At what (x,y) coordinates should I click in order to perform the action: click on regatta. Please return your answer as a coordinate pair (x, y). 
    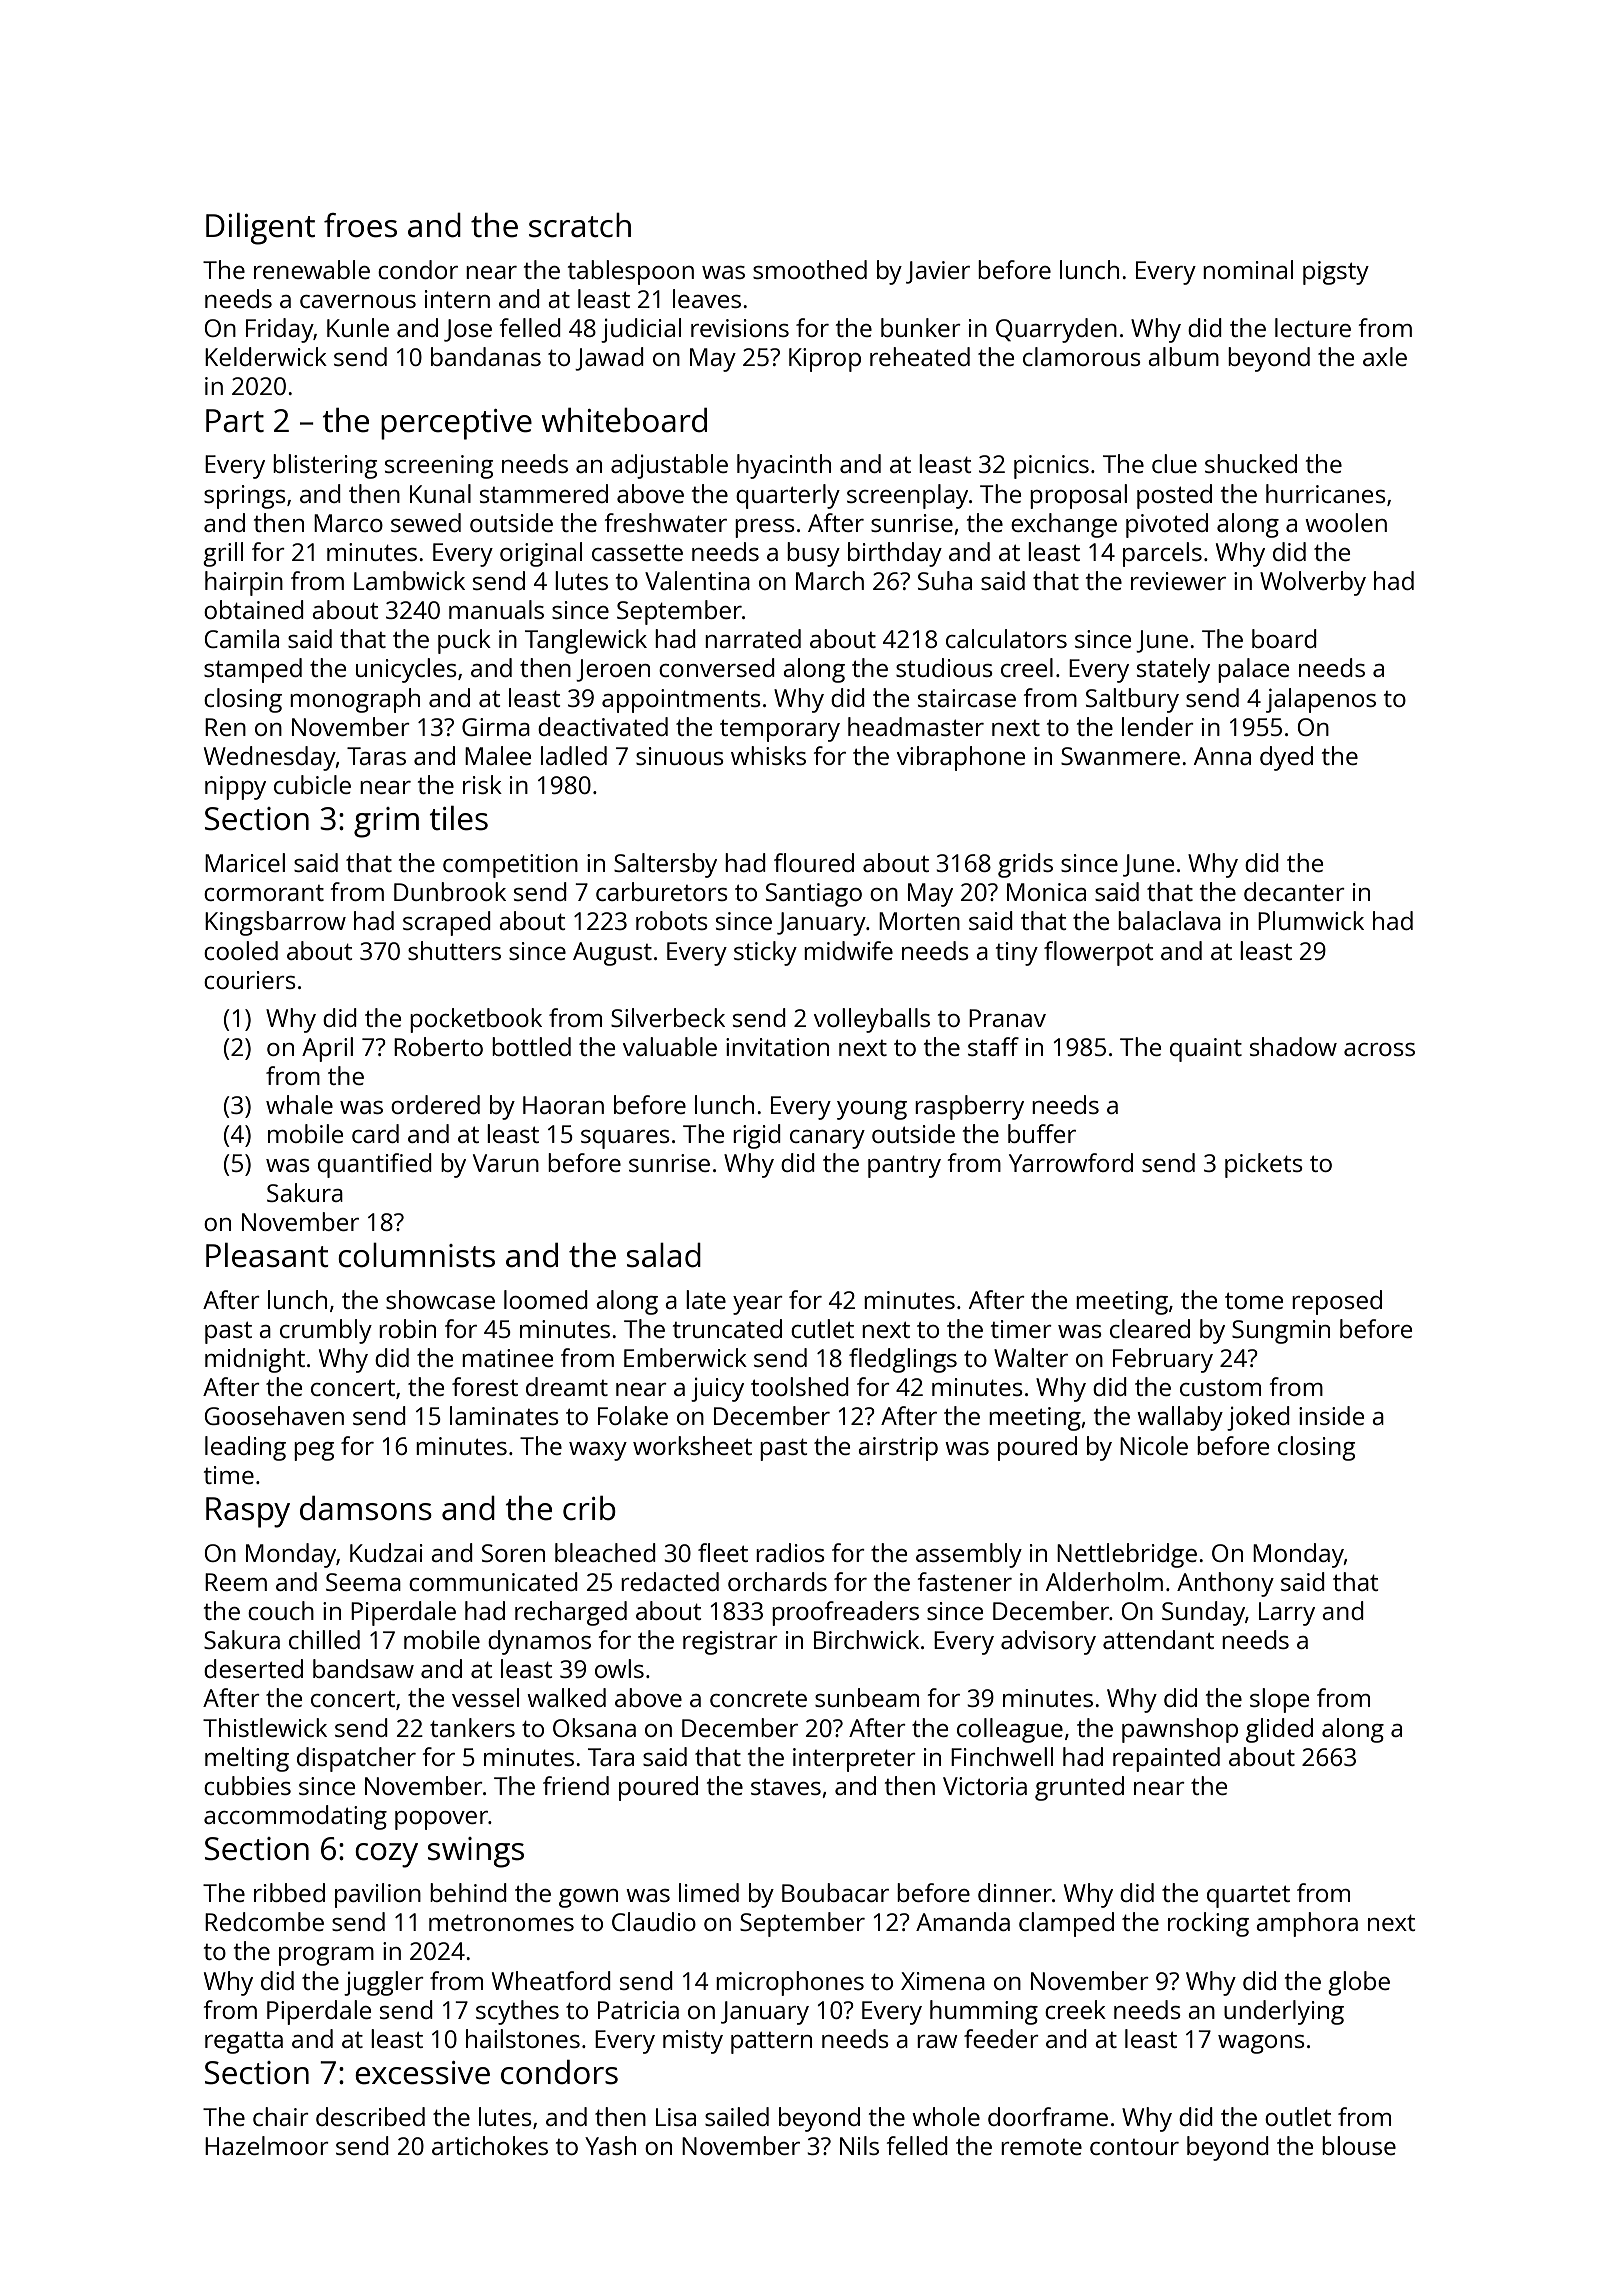
    Looking at the image, I should click on (244, 2043).
